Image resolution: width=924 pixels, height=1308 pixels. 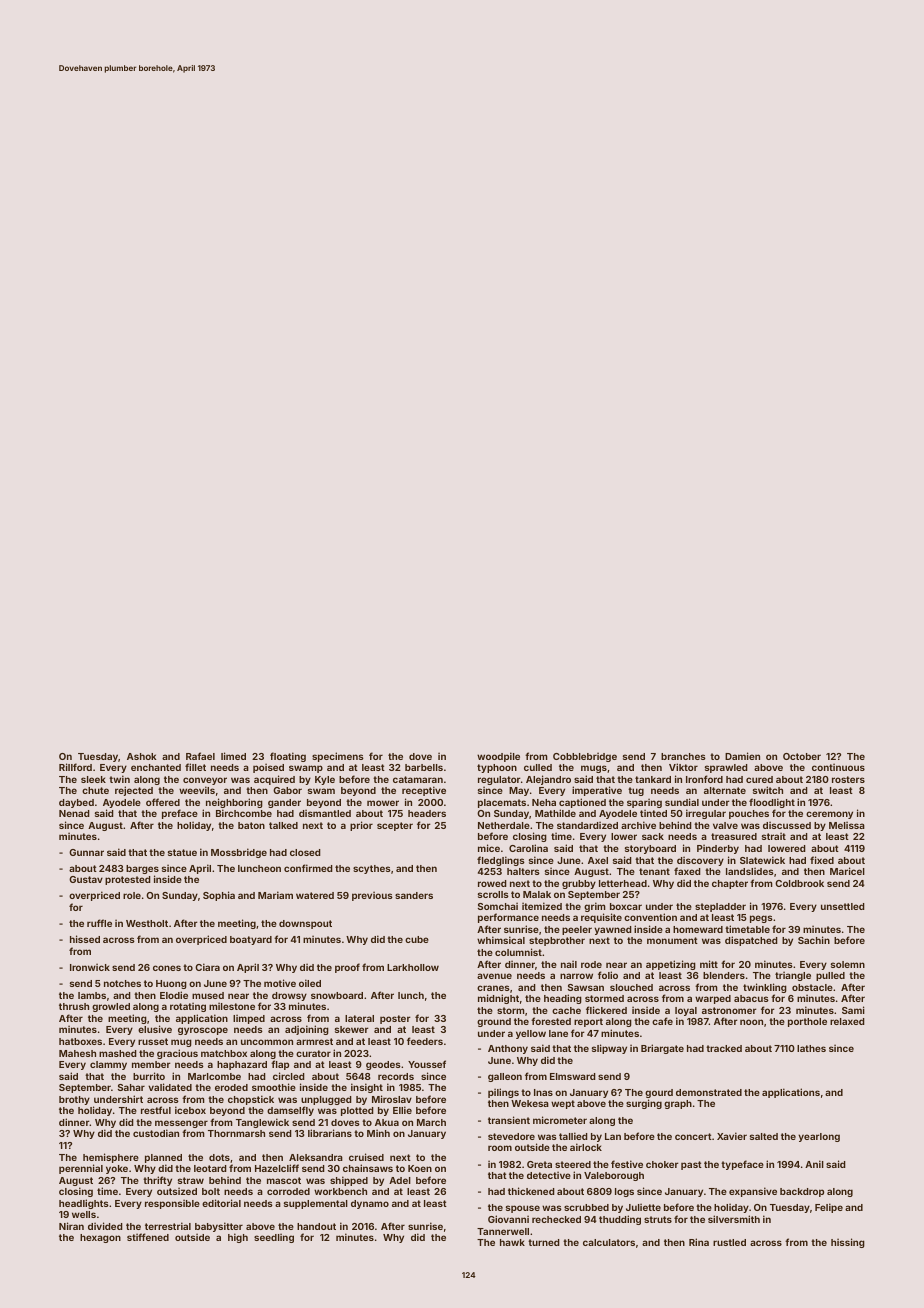 I want to click on seedling, so click(x=274, y=1238).
